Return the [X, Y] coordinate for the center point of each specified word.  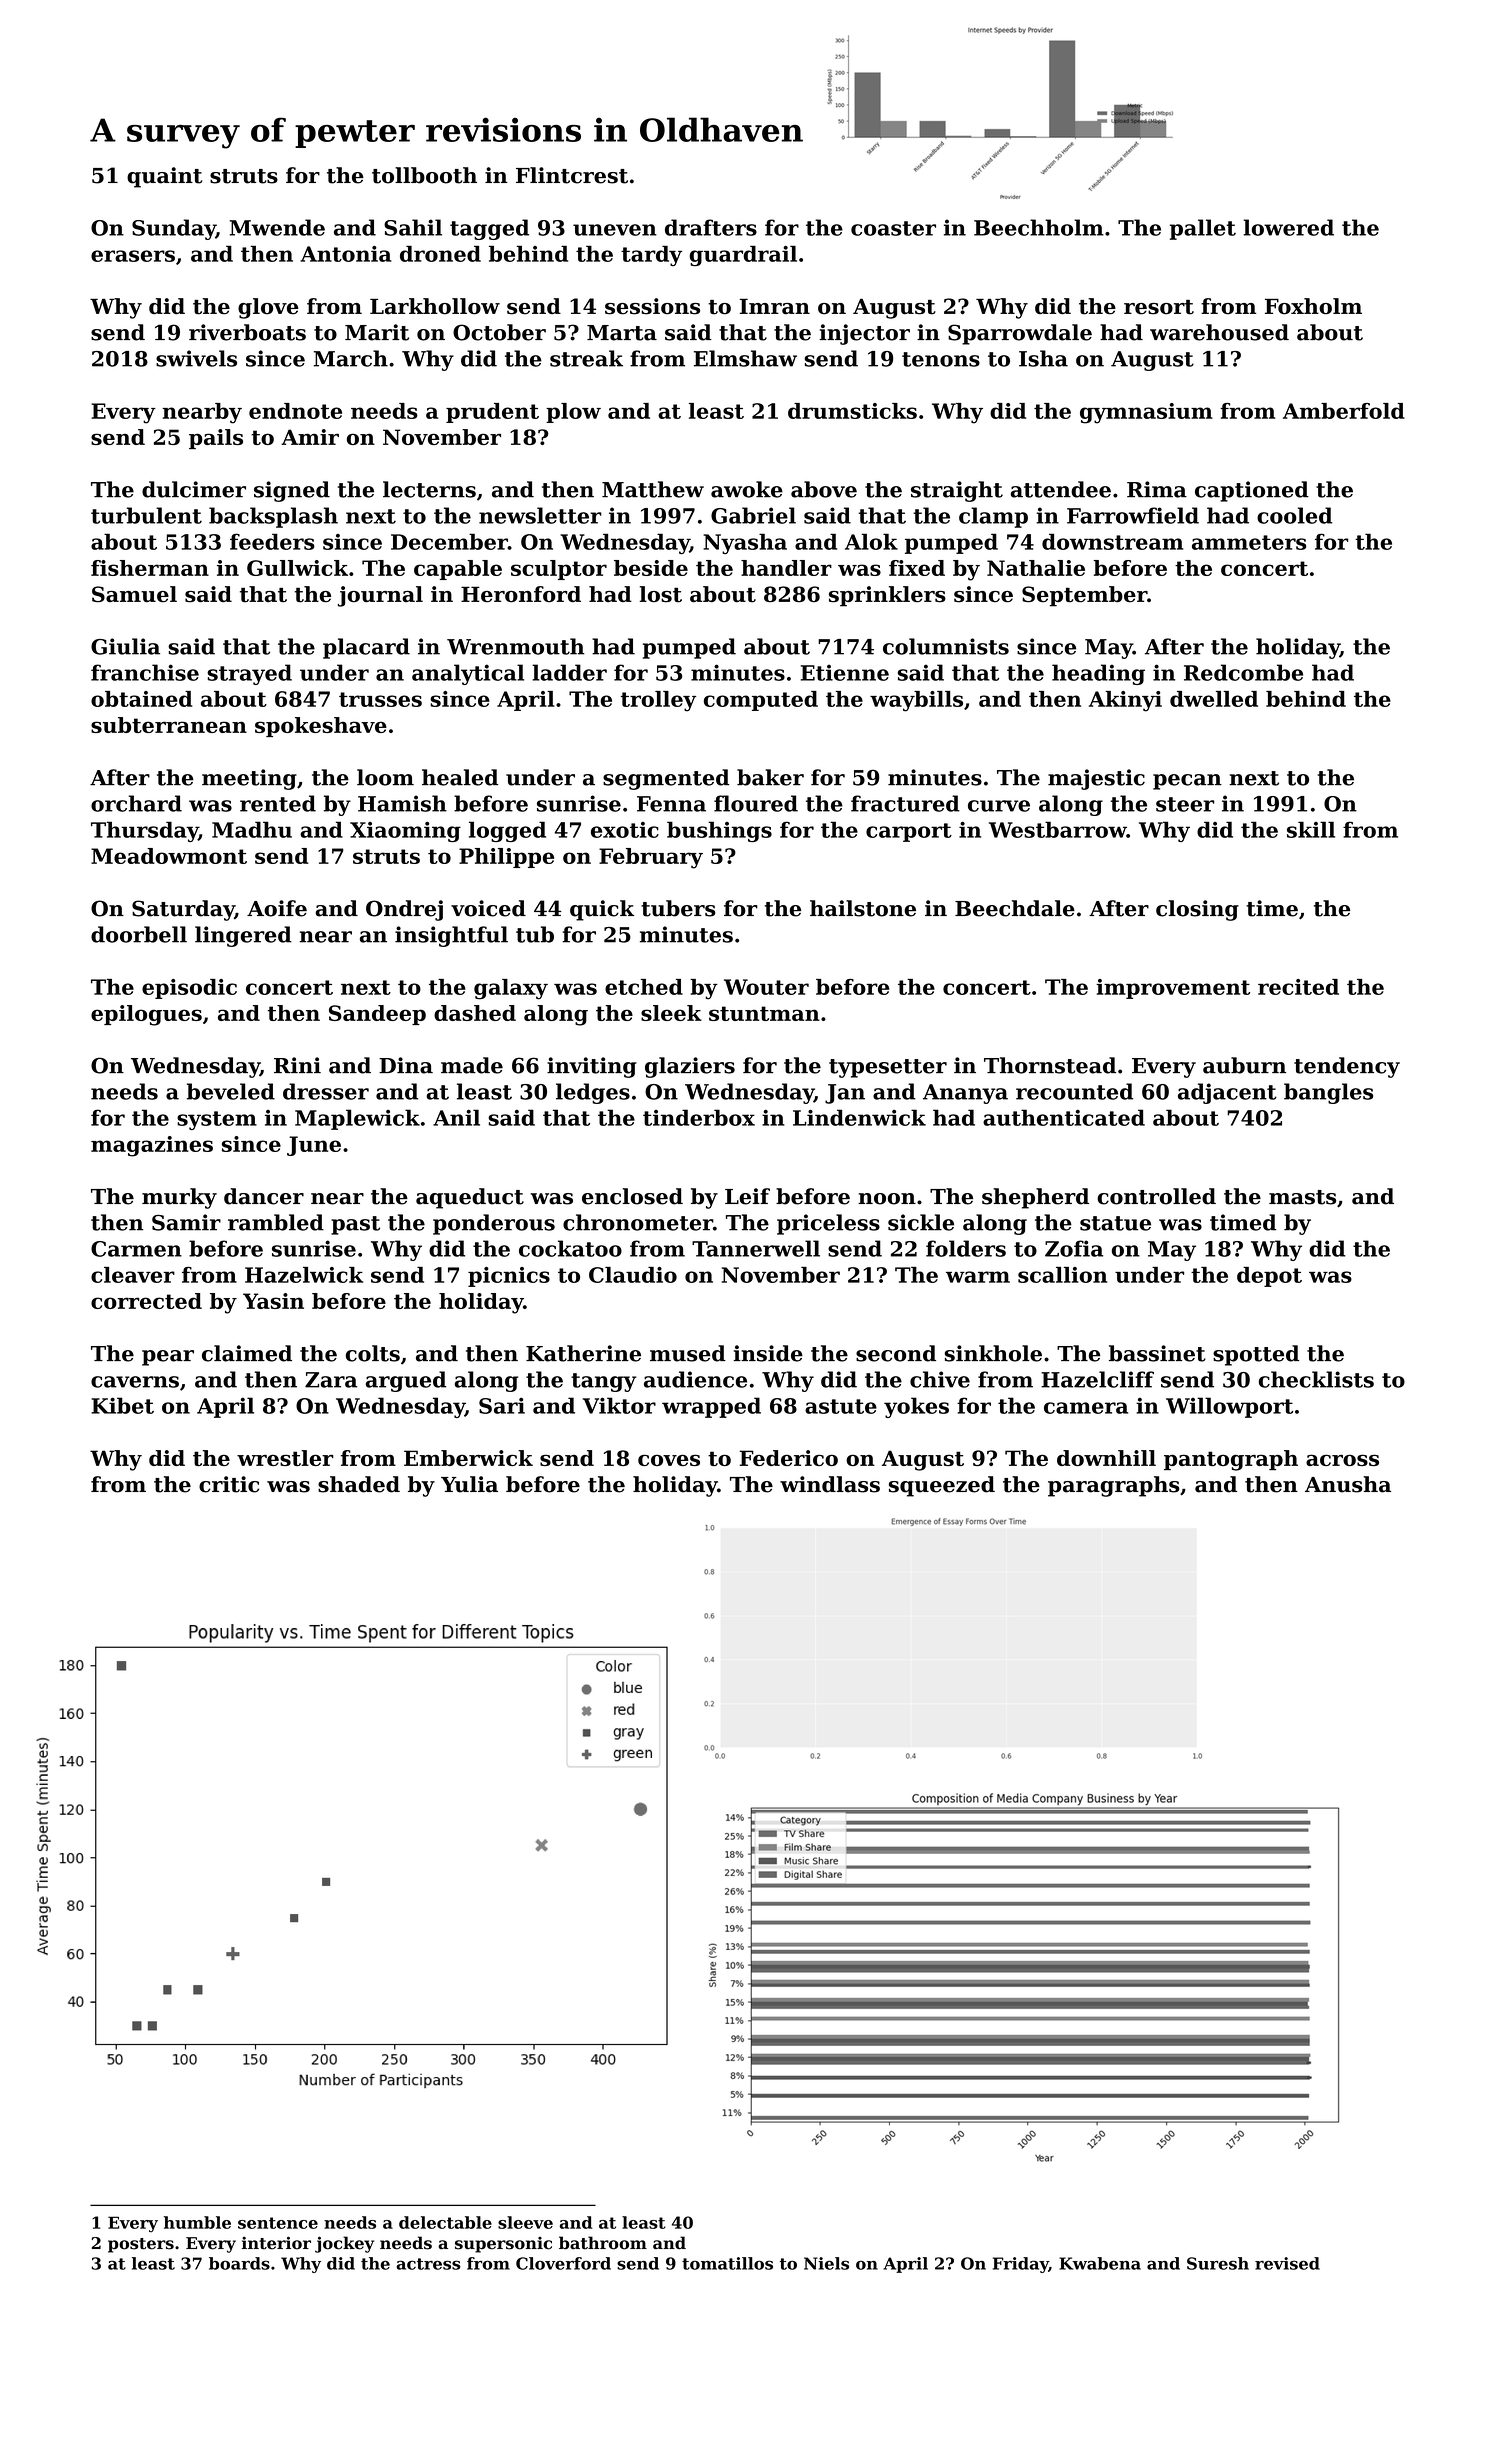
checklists [1316, 1379]
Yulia [469, 1484]
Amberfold [1344, 411]
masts [1302, 1197]
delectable [445, 2222]
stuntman [764, 1013]
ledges [593, 1093]
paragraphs [1114, 1486]
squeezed [942, 1486]
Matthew [653, 489]
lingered [243, 936]
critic [229, 1484]
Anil [456, 1117]
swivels [196, 358]
